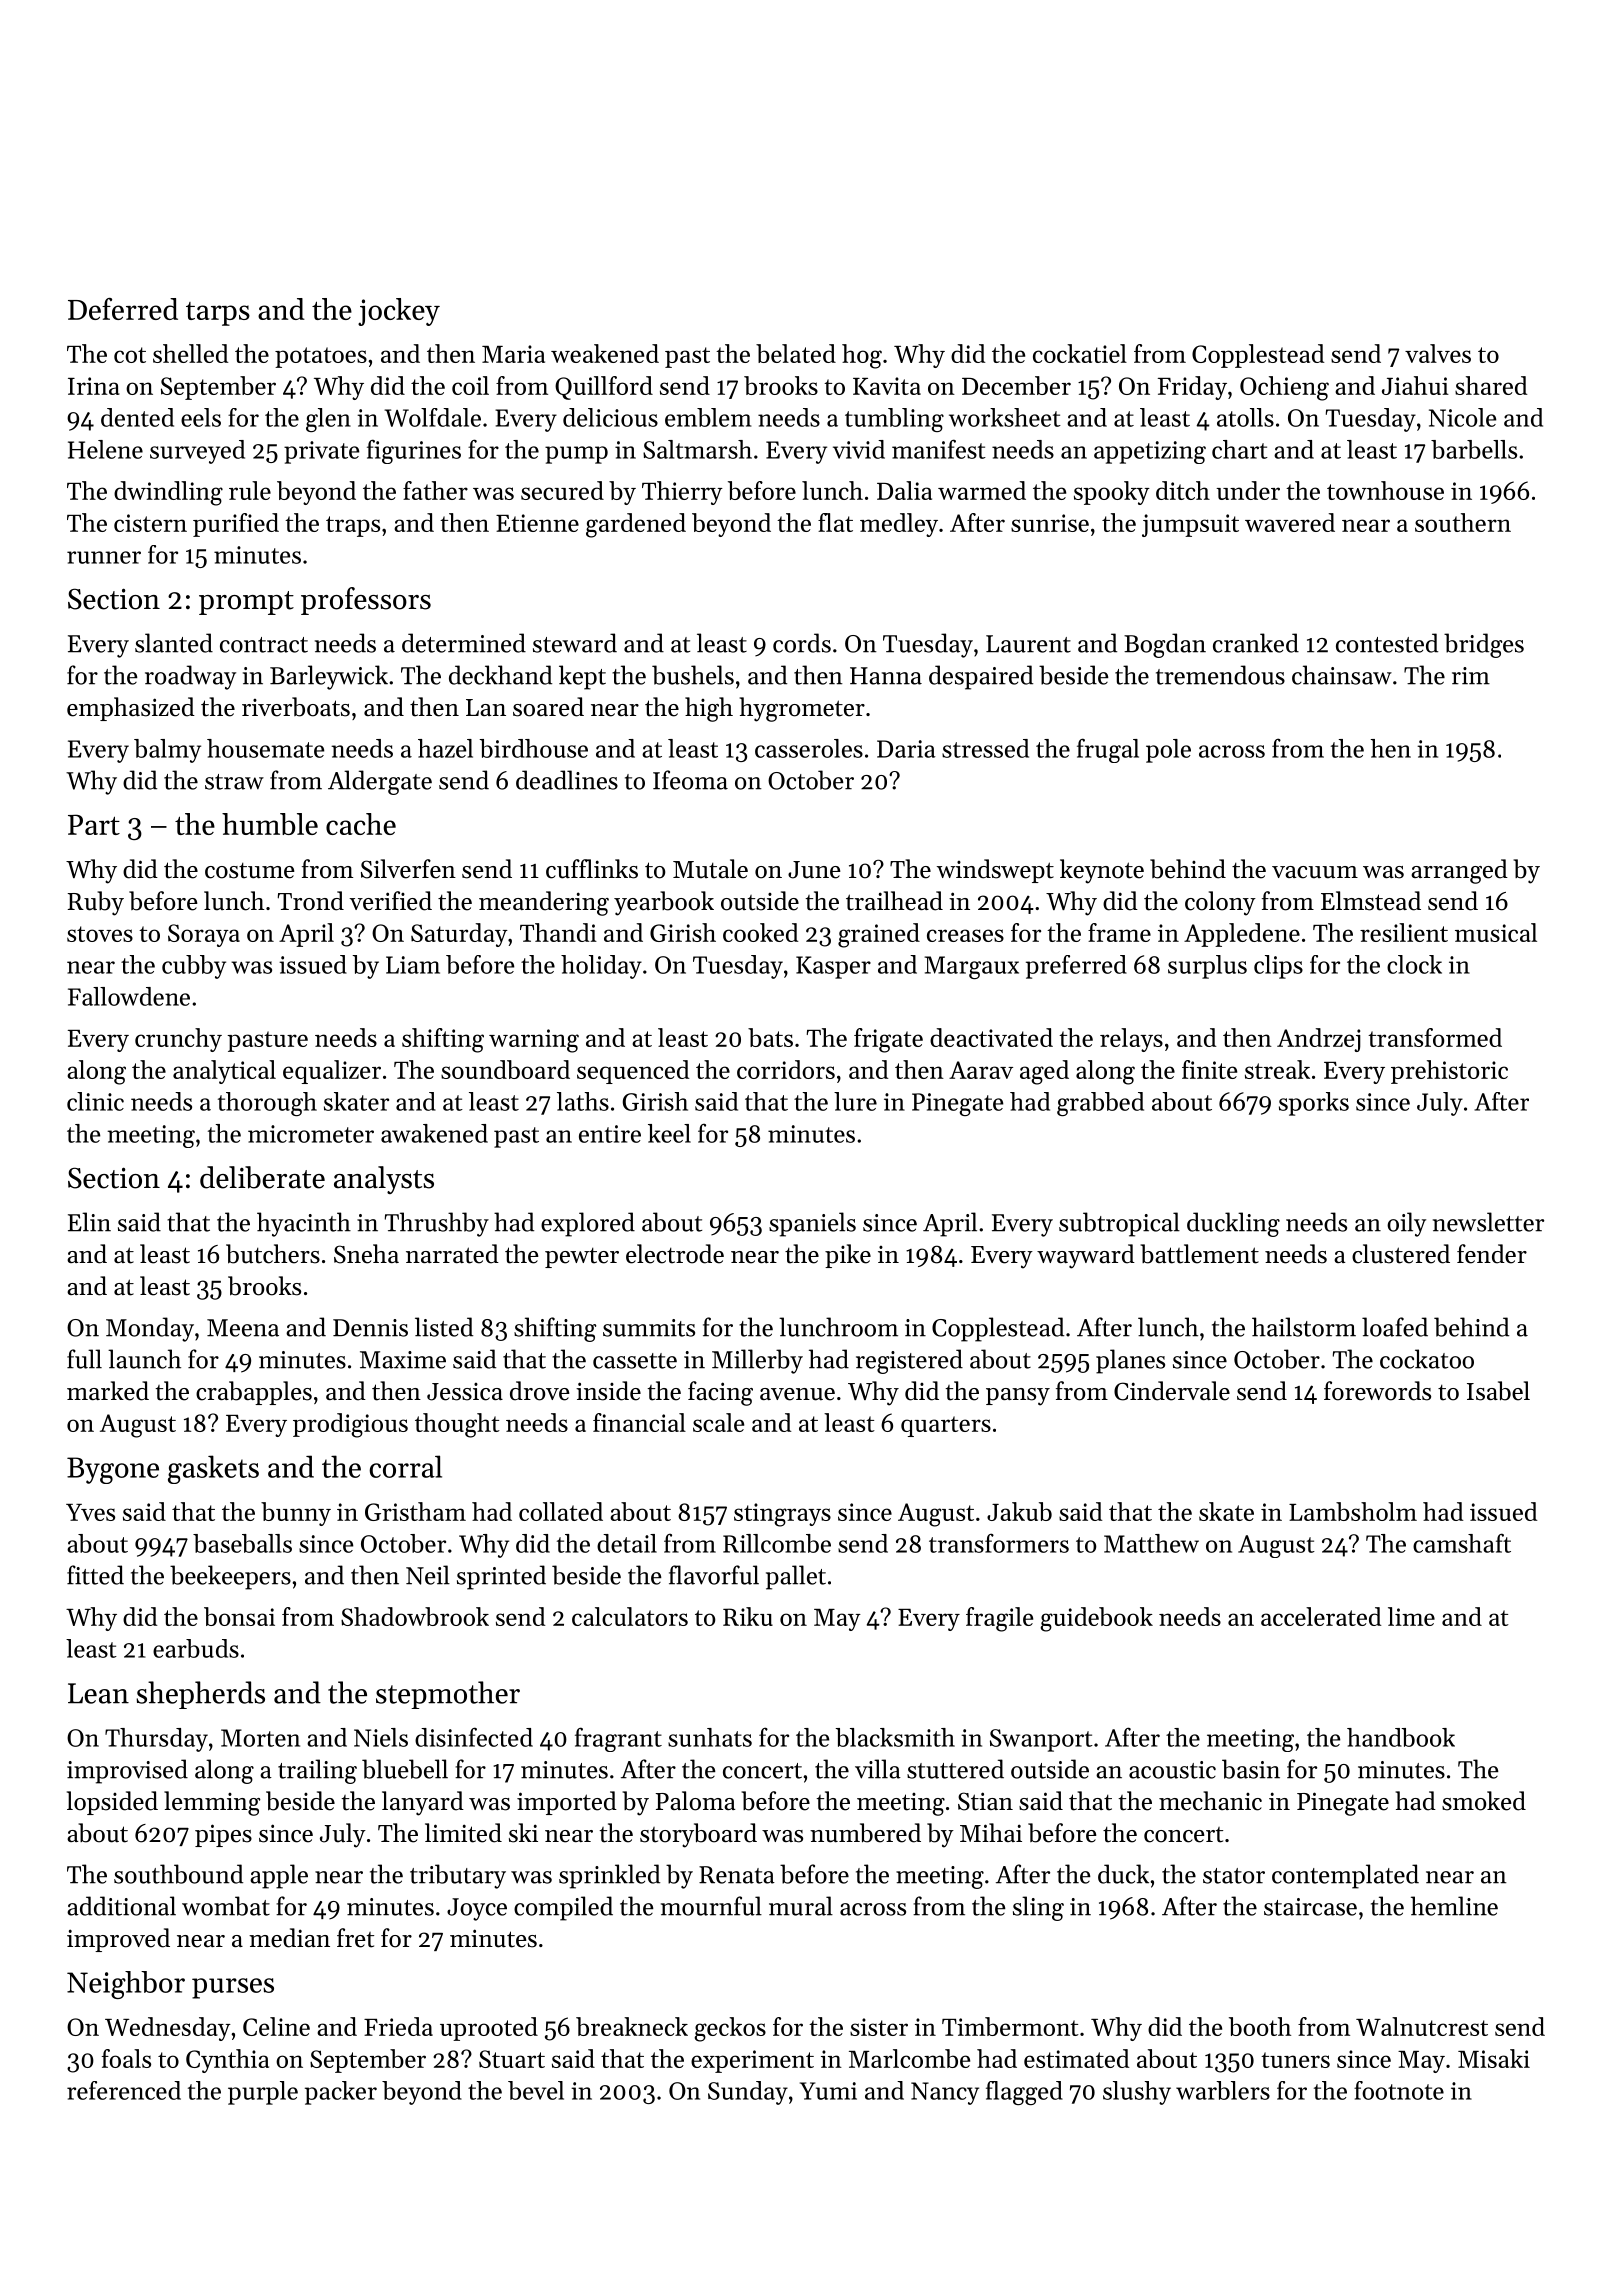 This screenshot has height=2292, width=1620. I want to click on cockatiel, so click(1080, 353).
